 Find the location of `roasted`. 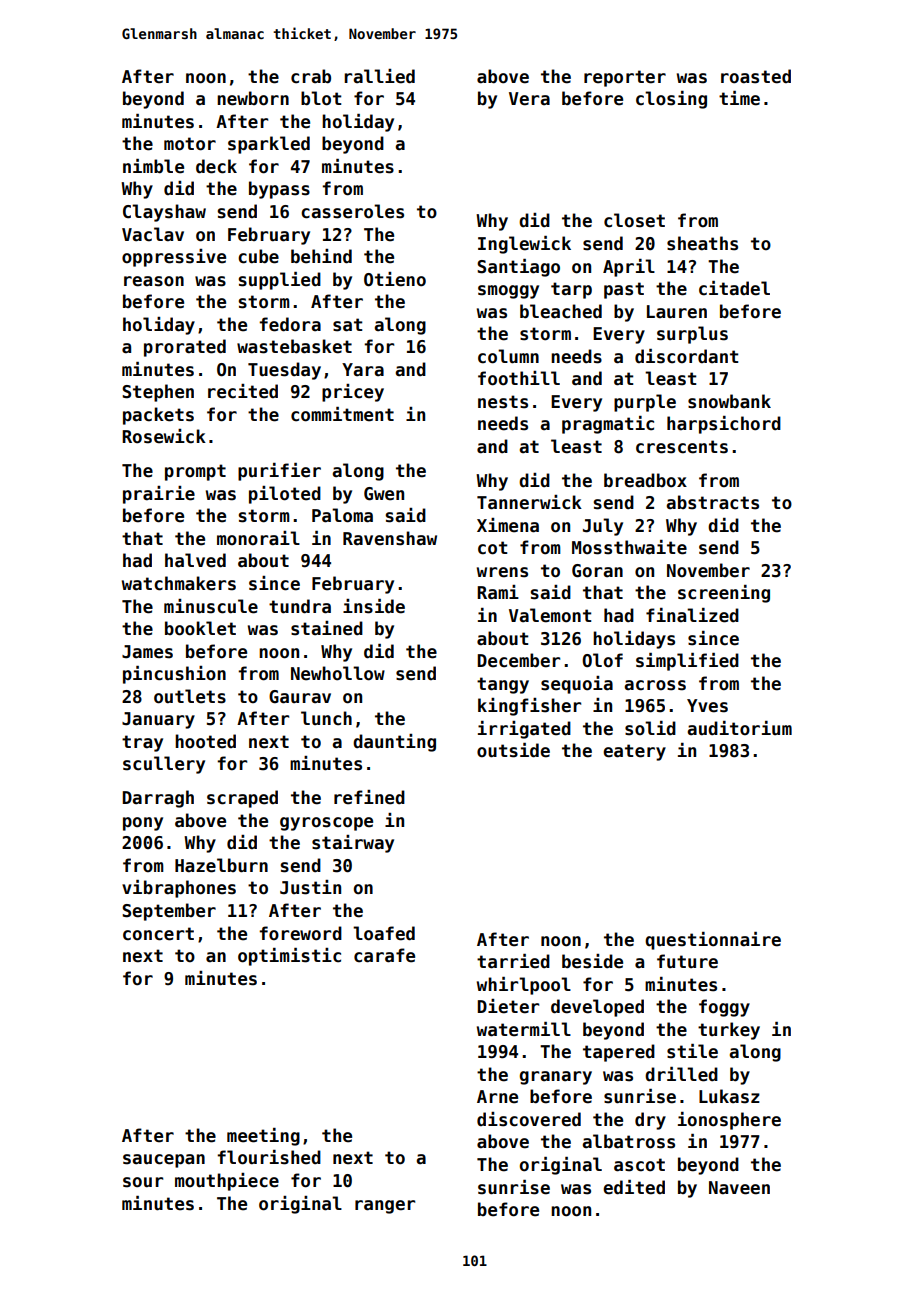

roasted is located at coordinates (756, 76).
